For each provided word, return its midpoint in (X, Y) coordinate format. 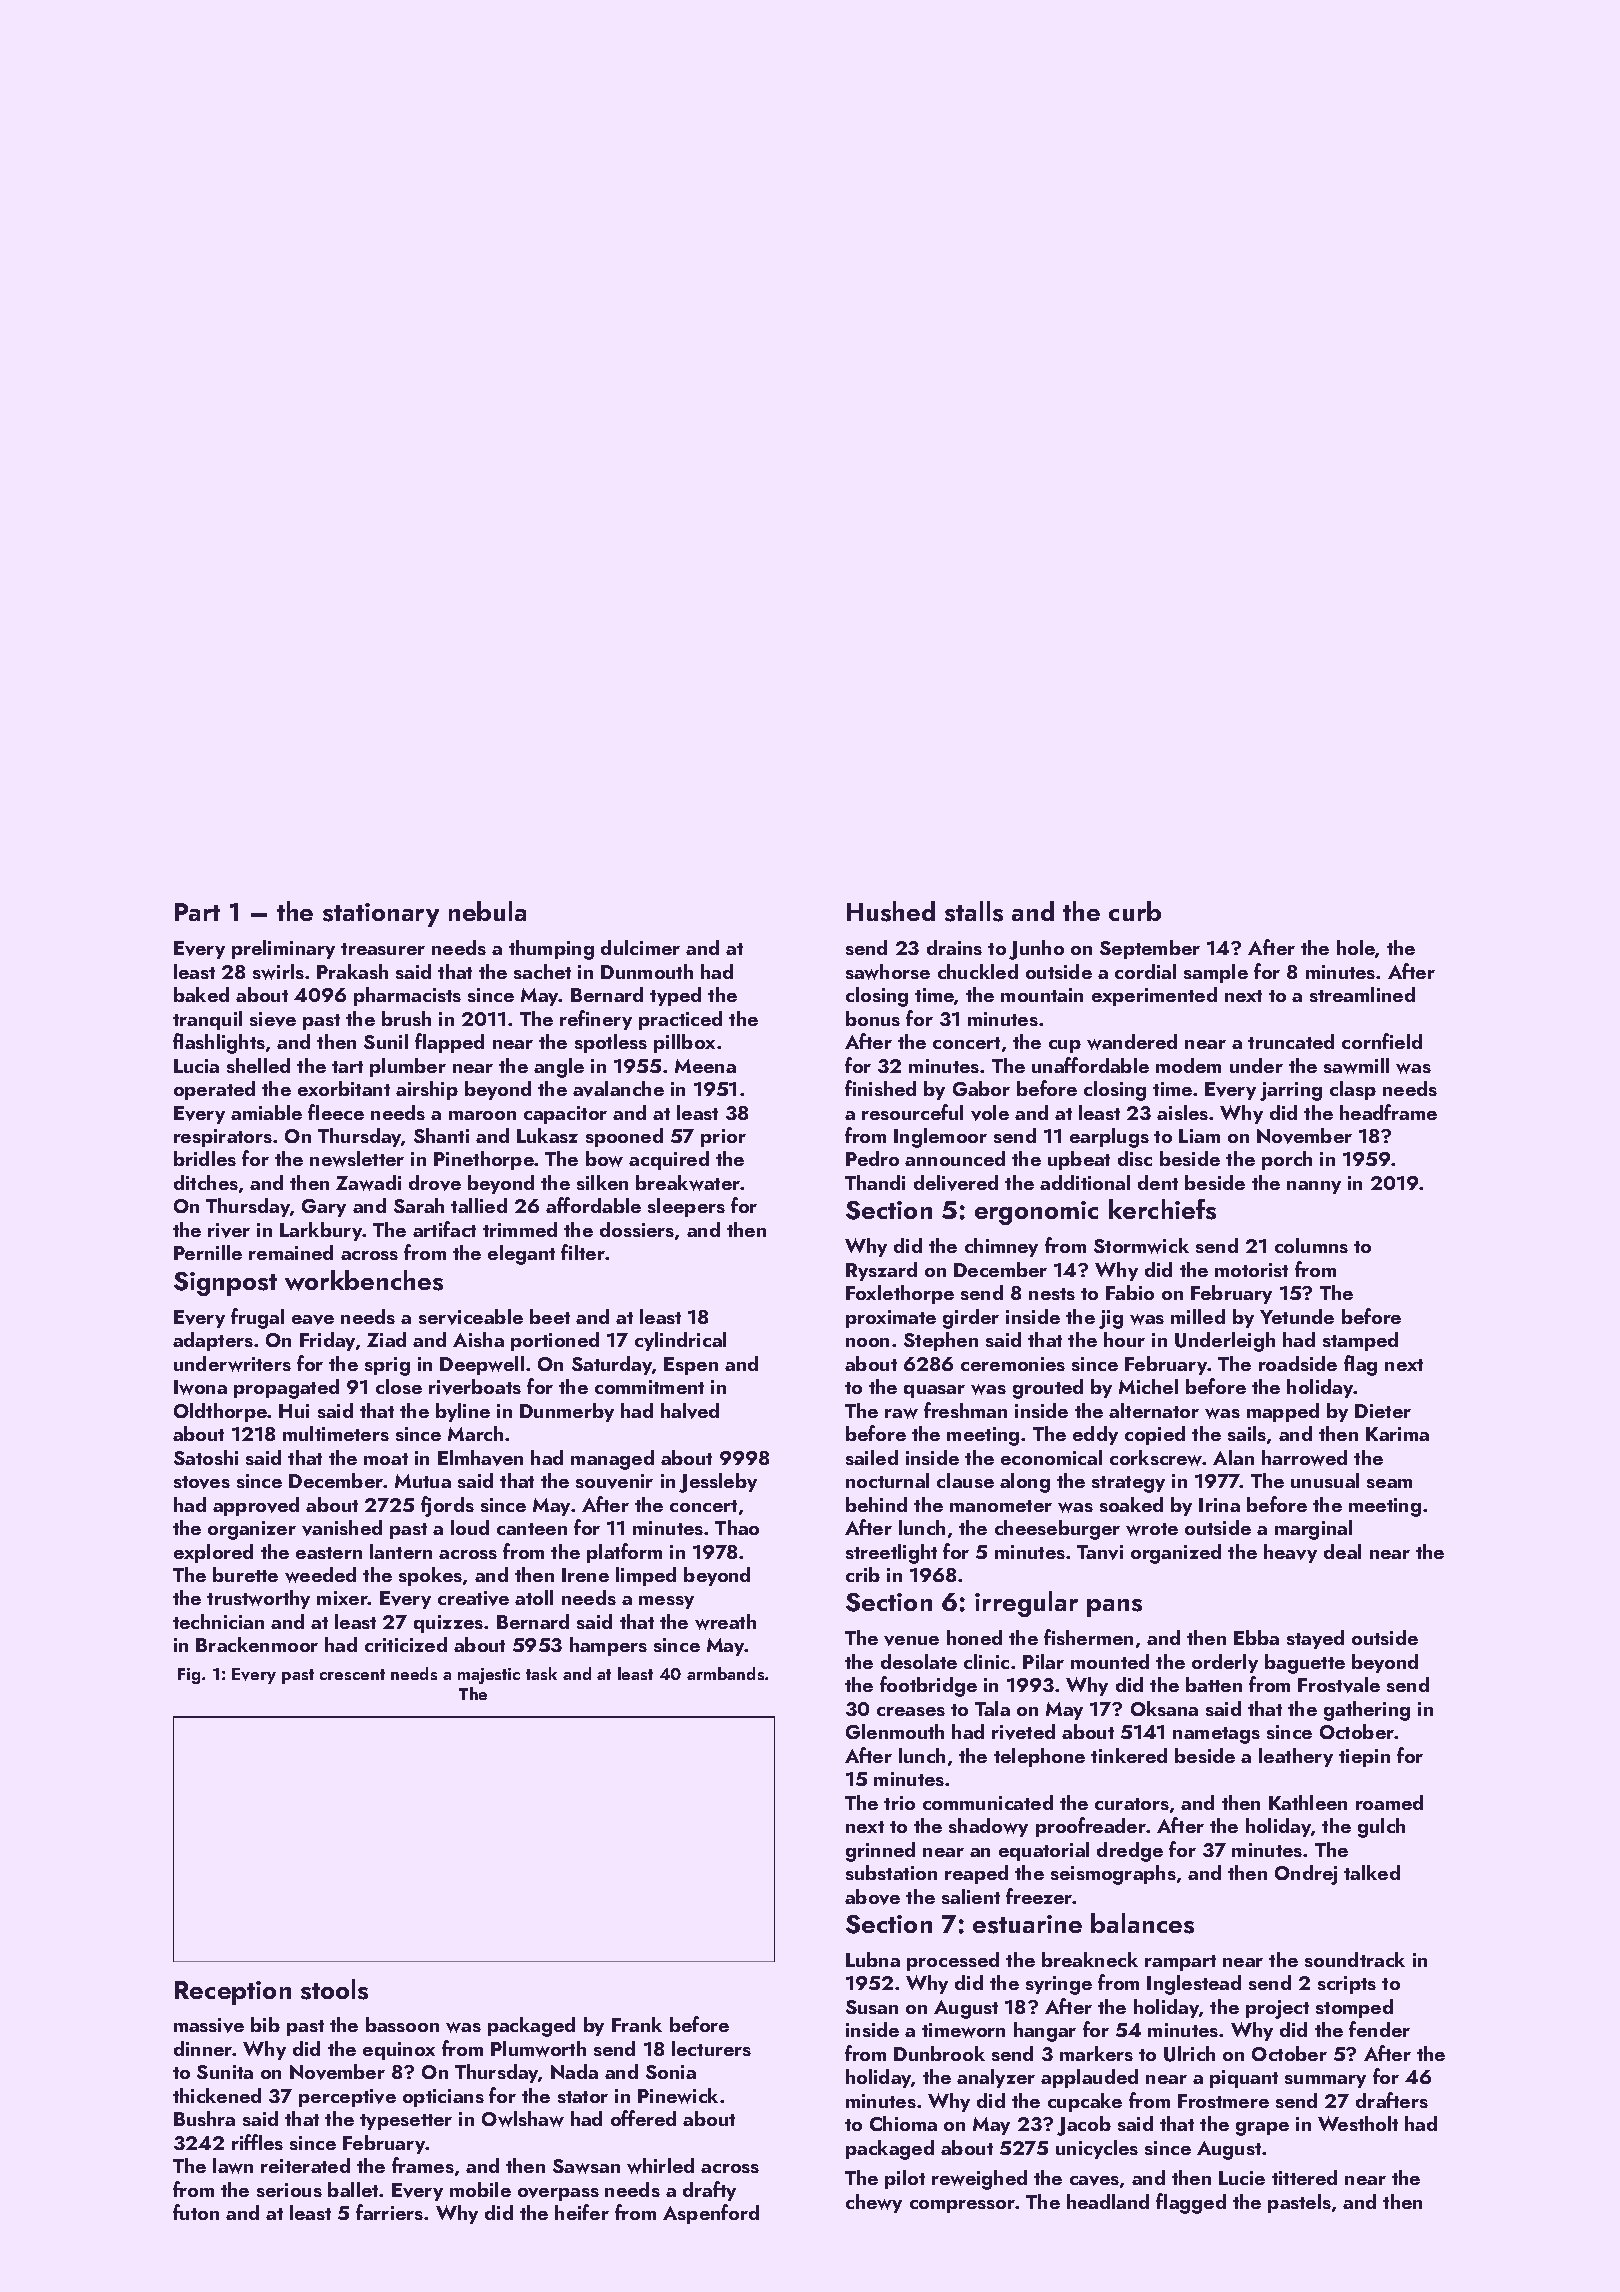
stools (334, 1989)
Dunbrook (939, 2053)
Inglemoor (940, 1138)
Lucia (196, 1066)
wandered (1132, 1042)
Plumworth (538, 2049)
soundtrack (1355, 1959)
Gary (324, 1208)
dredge (1130, 1852)
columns (1311, 1245)
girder (971, 1319)
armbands (725, 1673)
